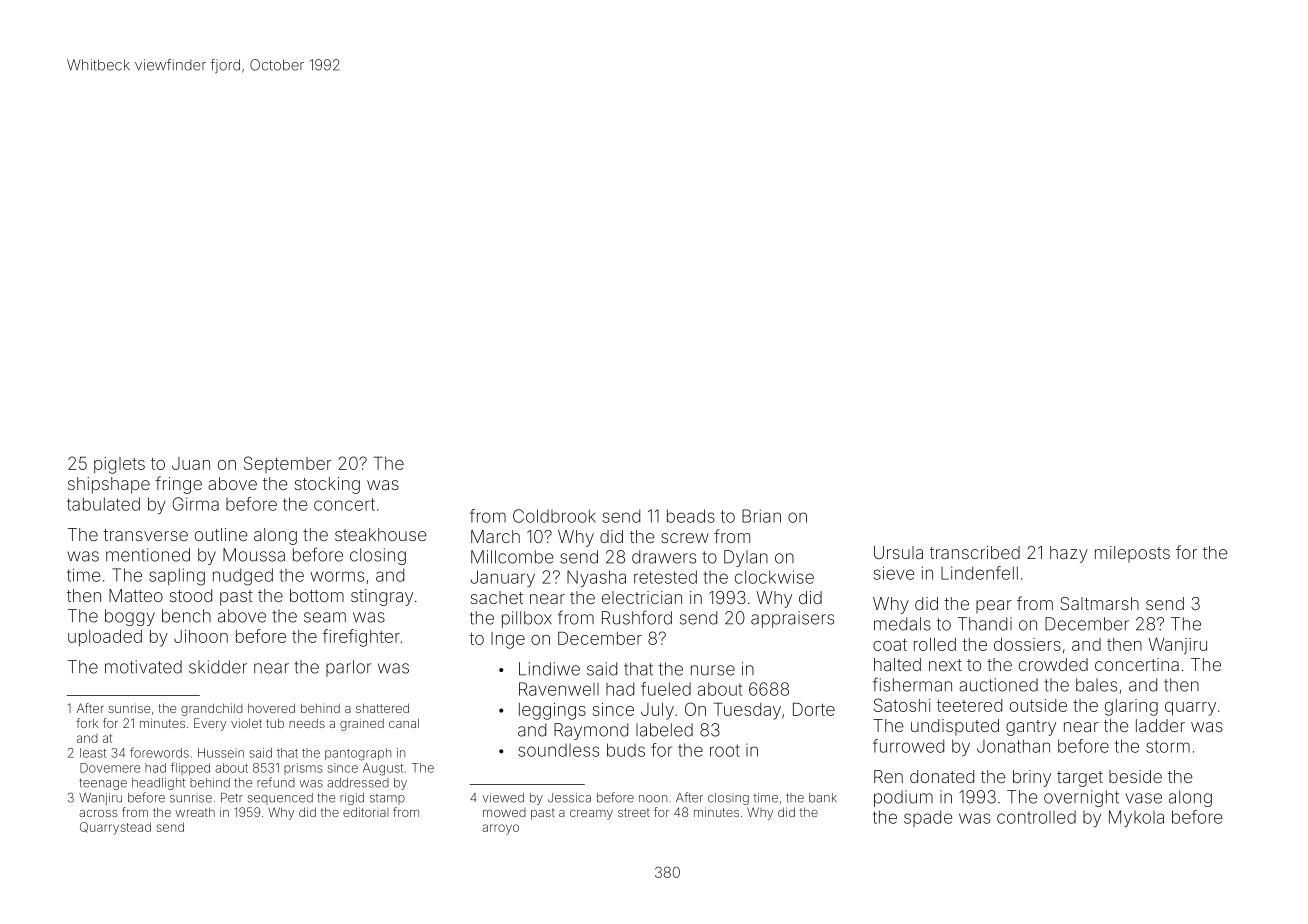 Image resolution: width=1308 pixels, height=924 pixels. What do you see at coordinates (191, 463) in the image?
I see `Juan` at bounding box center [191, 463].
